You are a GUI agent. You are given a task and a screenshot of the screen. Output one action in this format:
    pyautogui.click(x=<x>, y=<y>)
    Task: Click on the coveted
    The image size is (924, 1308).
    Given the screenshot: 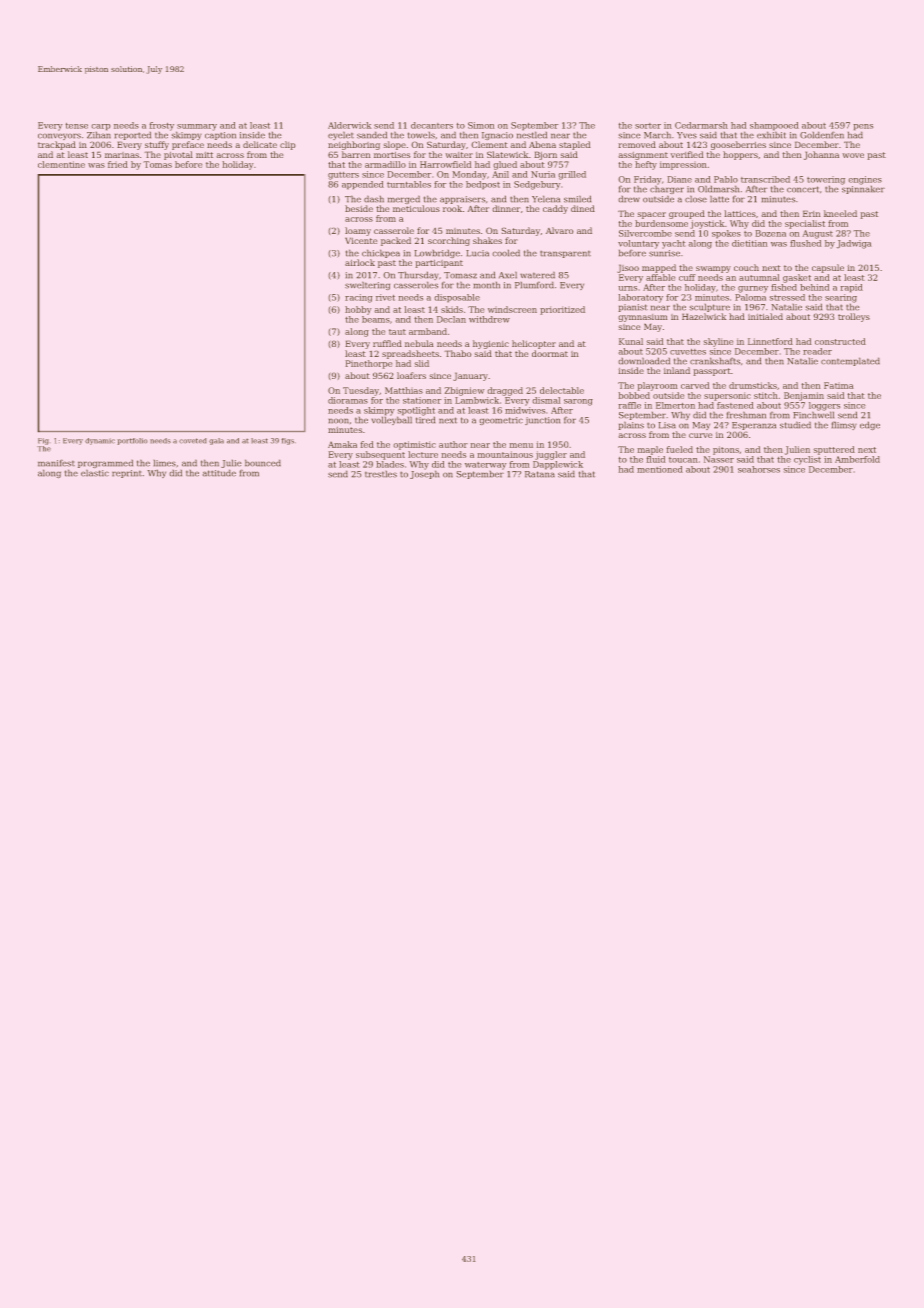 What is the action you would take?
    pyautogui.click(x=193, y=441)
